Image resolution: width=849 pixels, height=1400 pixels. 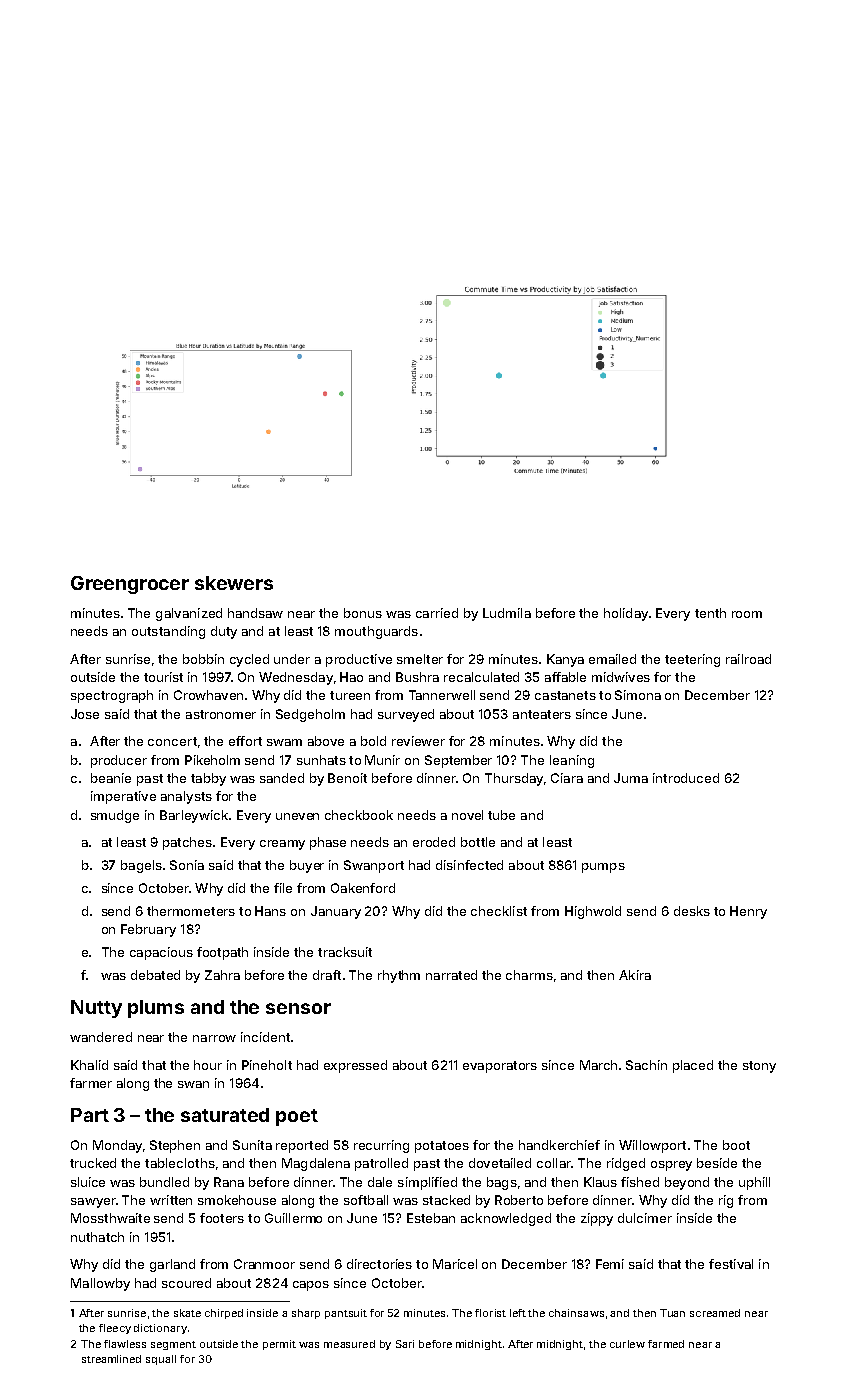 What do you see at coordinates (603, 868) in the screenshot?
I see `pumps` at bounding box center [603, 868].
